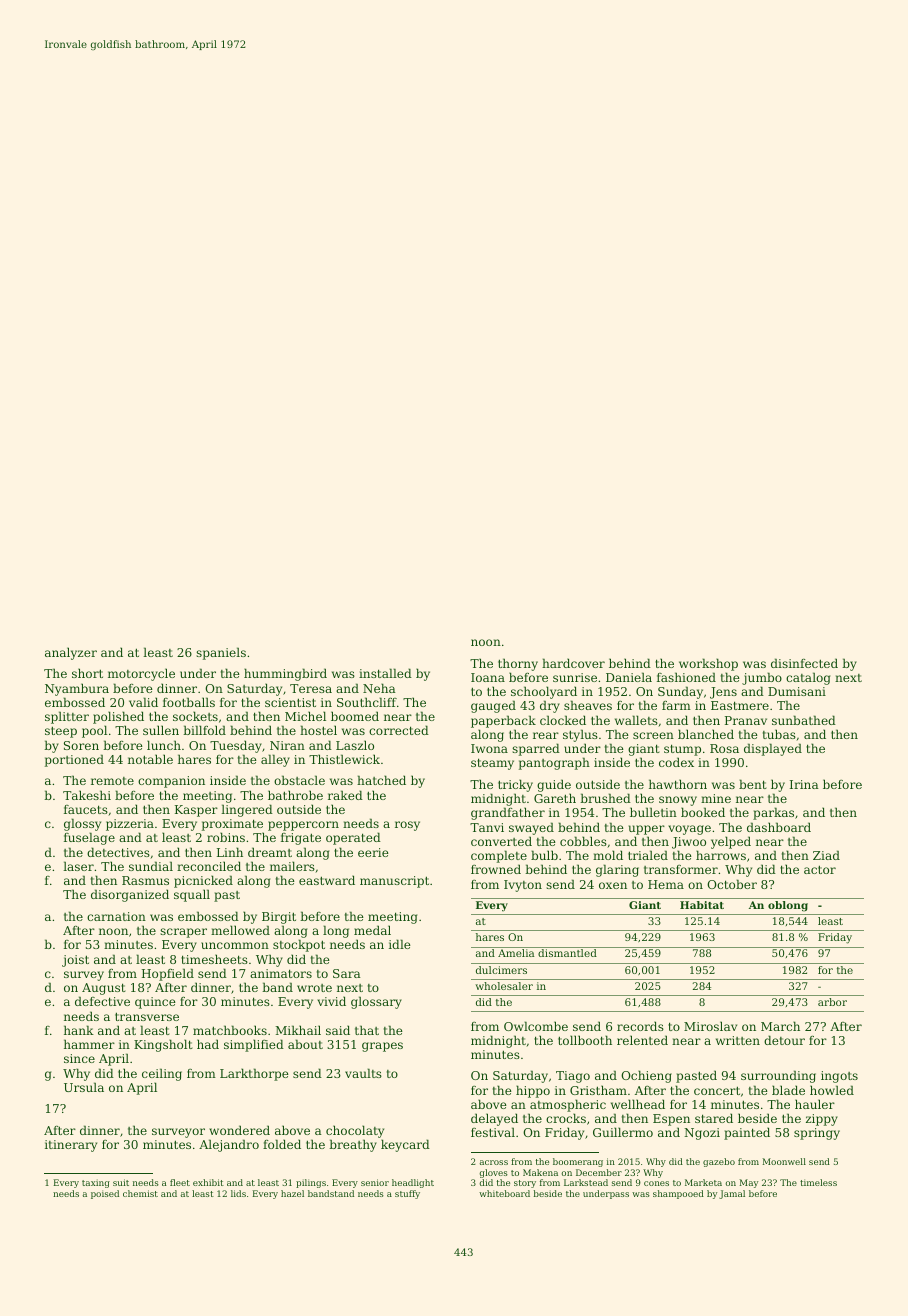 The width and height of the document is (908, 1316). What do you see at coordinates (79, 1058) in the document?
I see `since` at bounding box center [79, 1058].
